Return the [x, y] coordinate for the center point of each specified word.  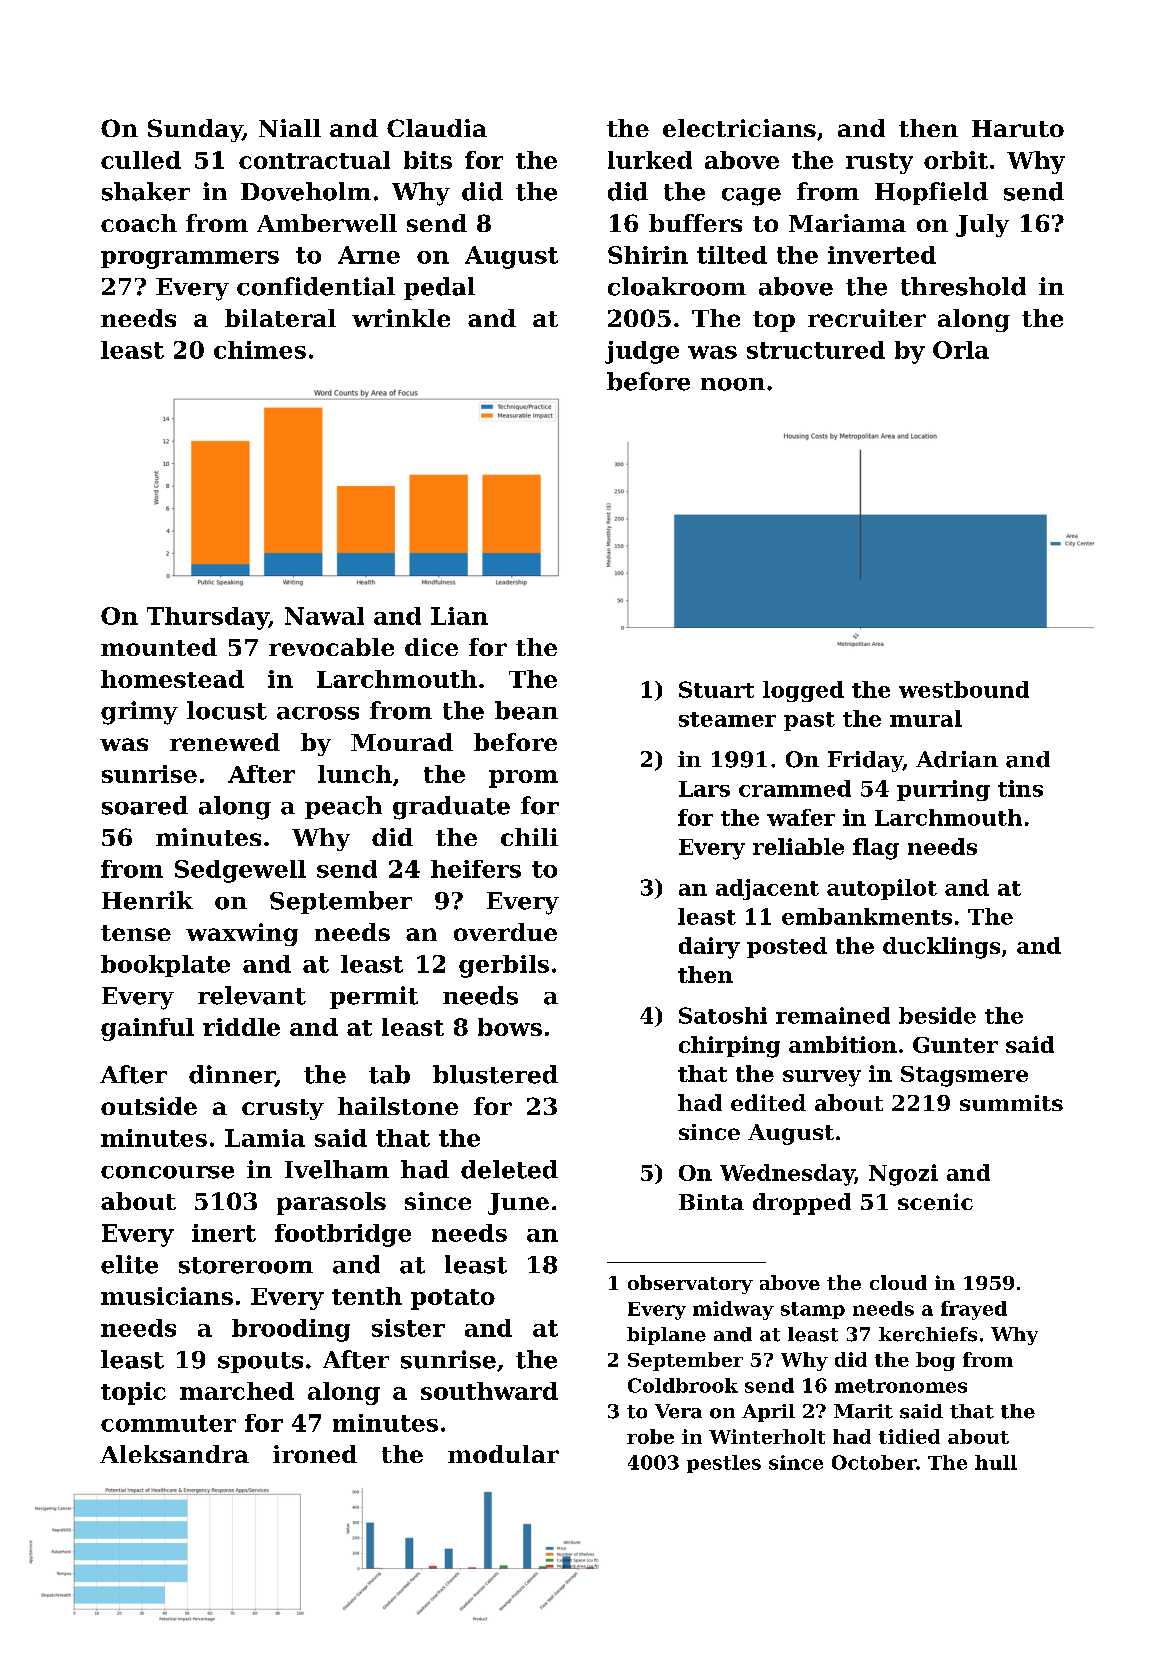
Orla [961, 350]
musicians [167, 1296]
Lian [459, 616]
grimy [139, 713]
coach [139, 223]
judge [642, 352]
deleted [509, 1169]
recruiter [867, 318]
